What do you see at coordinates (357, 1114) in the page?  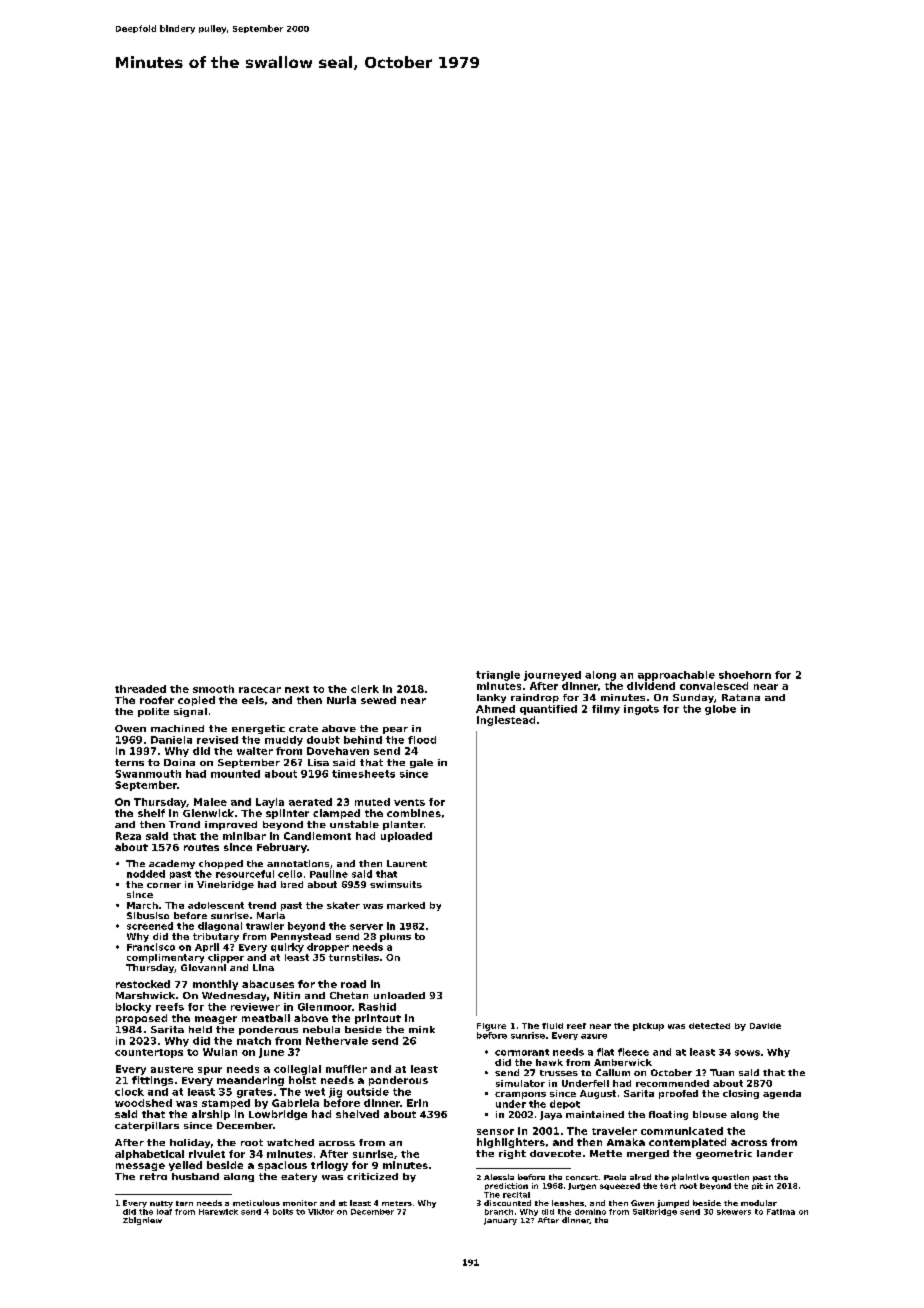 I see `shelved` at bounding box center [357, 1114].
